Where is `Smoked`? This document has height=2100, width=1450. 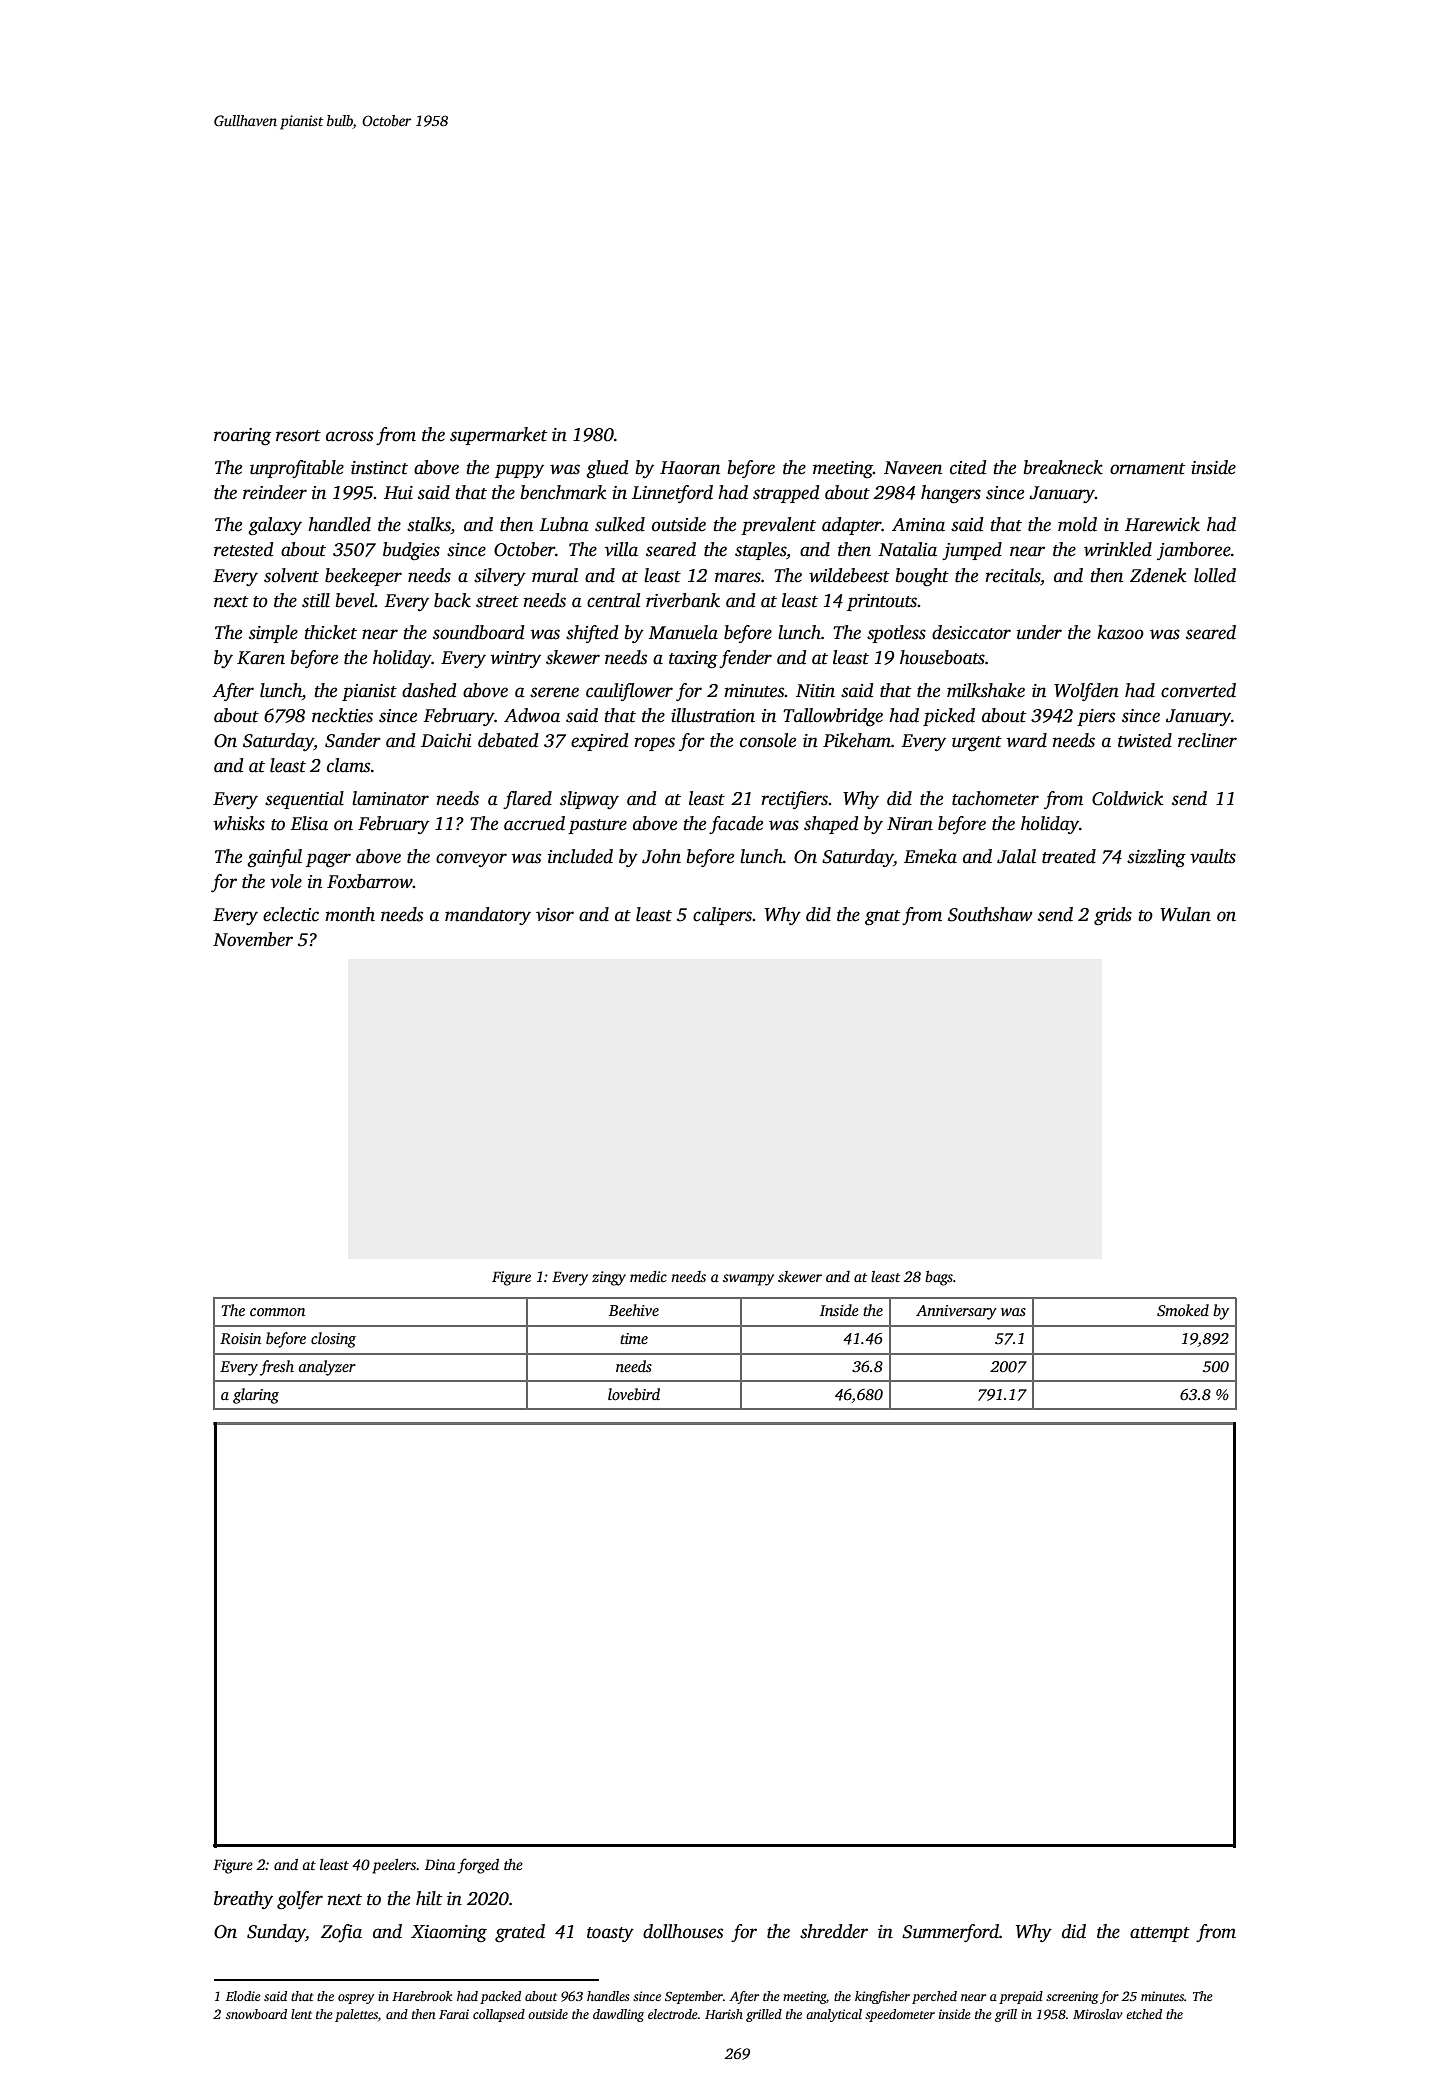
Smoked is located at coordinates (1183, 1310).
